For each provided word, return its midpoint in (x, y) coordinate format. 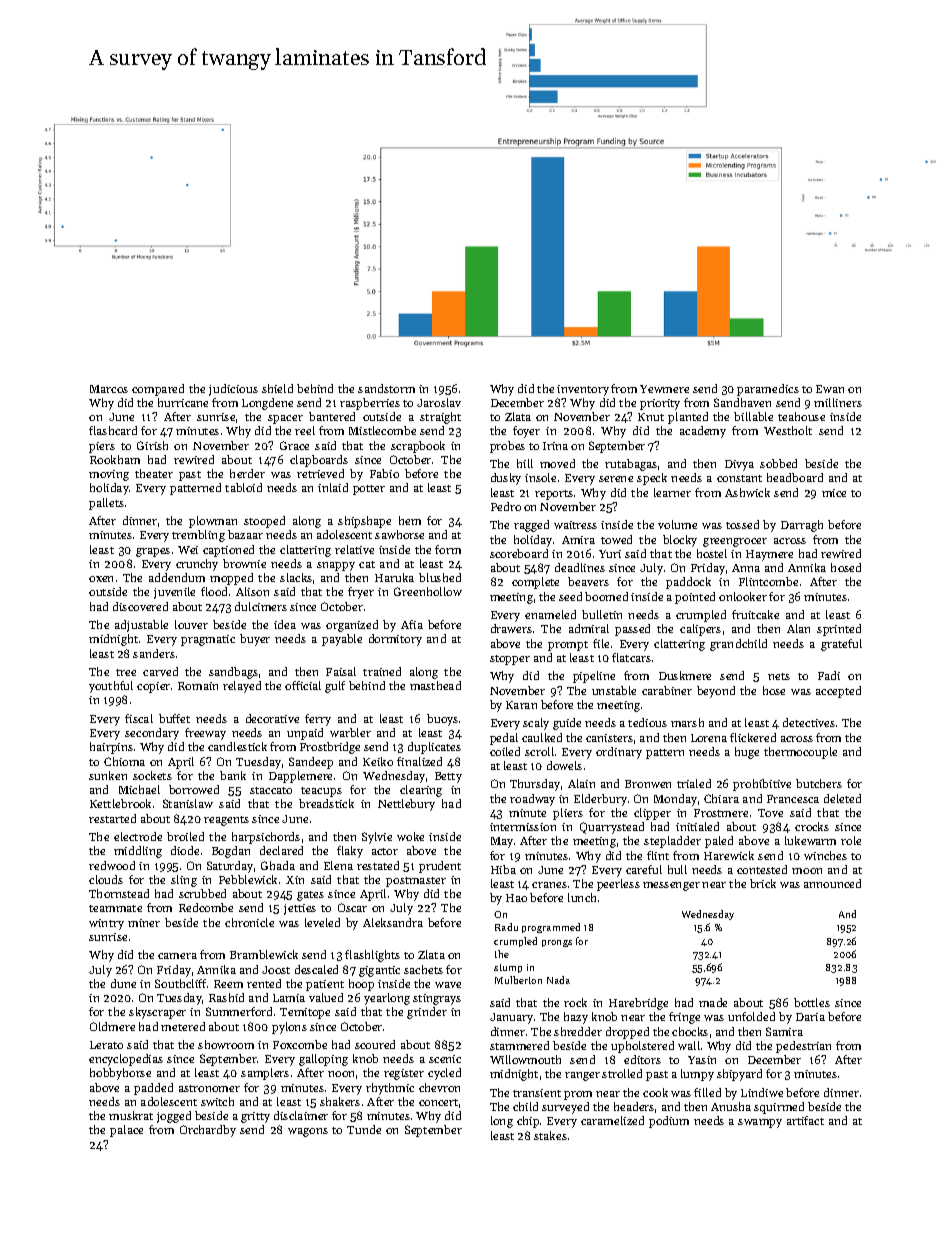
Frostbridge (330, 748)
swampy (760, 1123)
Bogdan (231, 852)
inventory (583, 390)
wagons (308, 1132)
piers (102, 447)
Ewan (830, 389)
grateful (841, 645)
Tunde (364, 1129)
